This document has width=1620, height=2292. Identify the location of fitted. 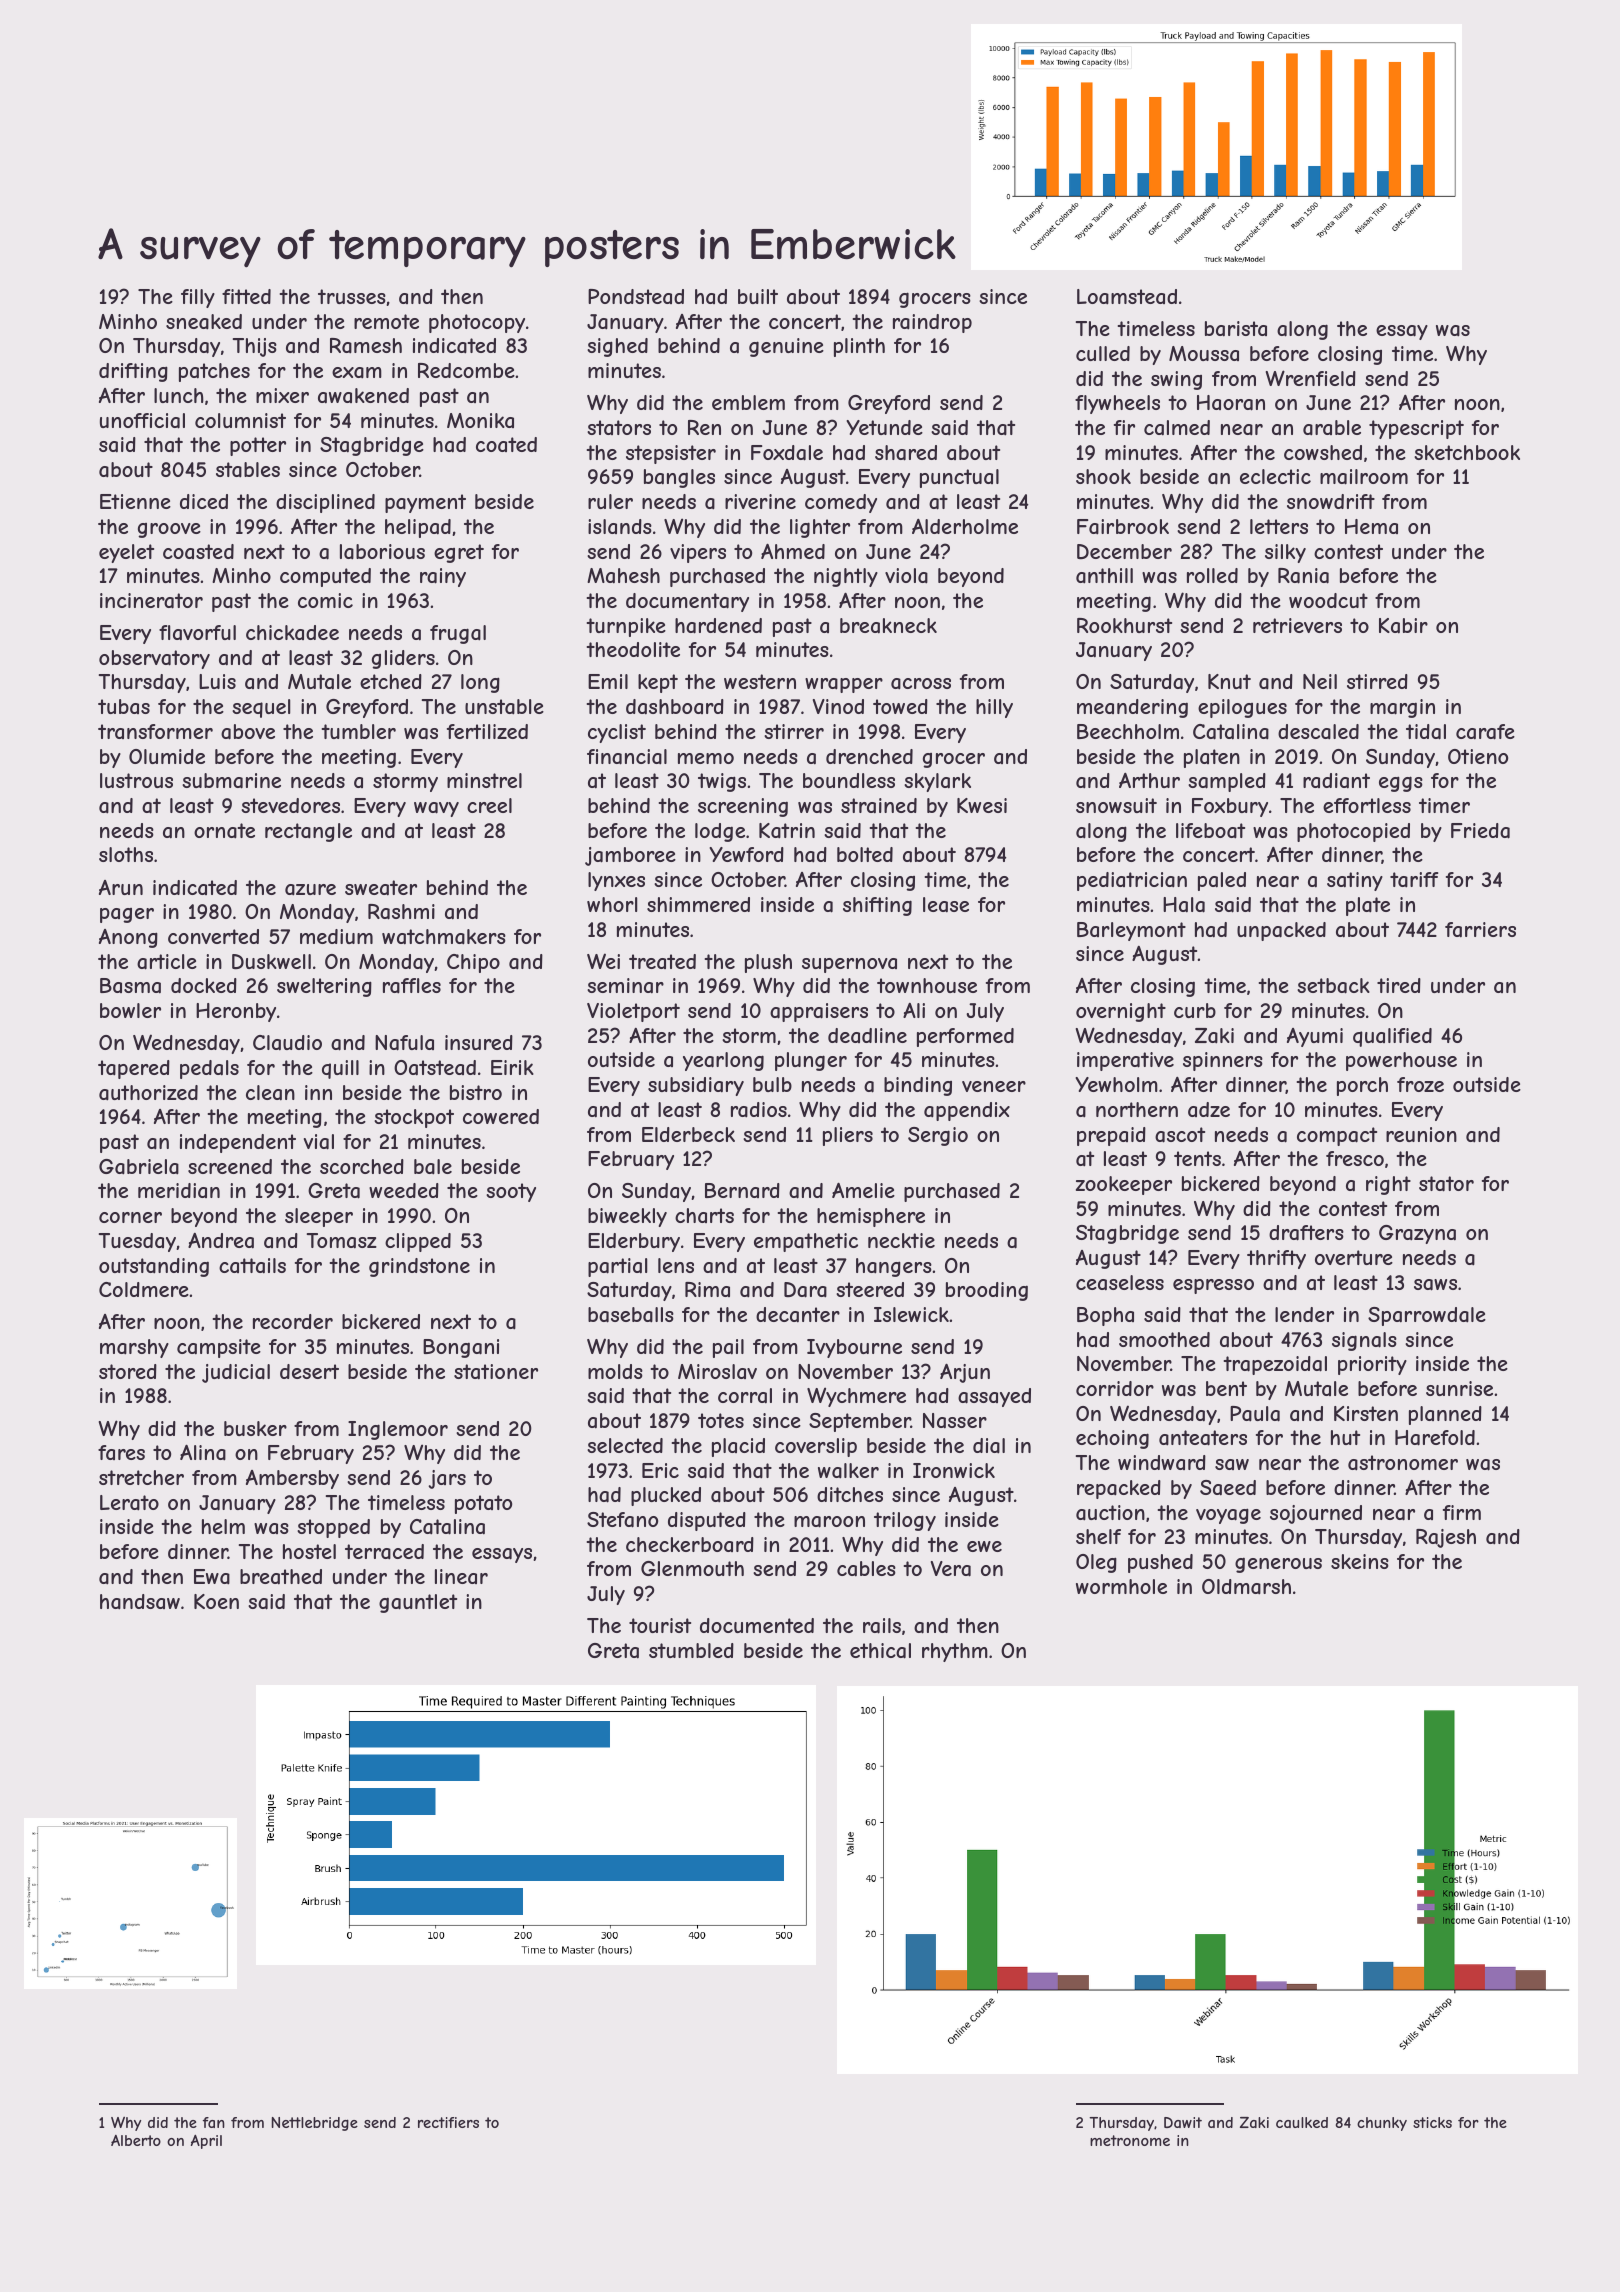
(246, 296).
